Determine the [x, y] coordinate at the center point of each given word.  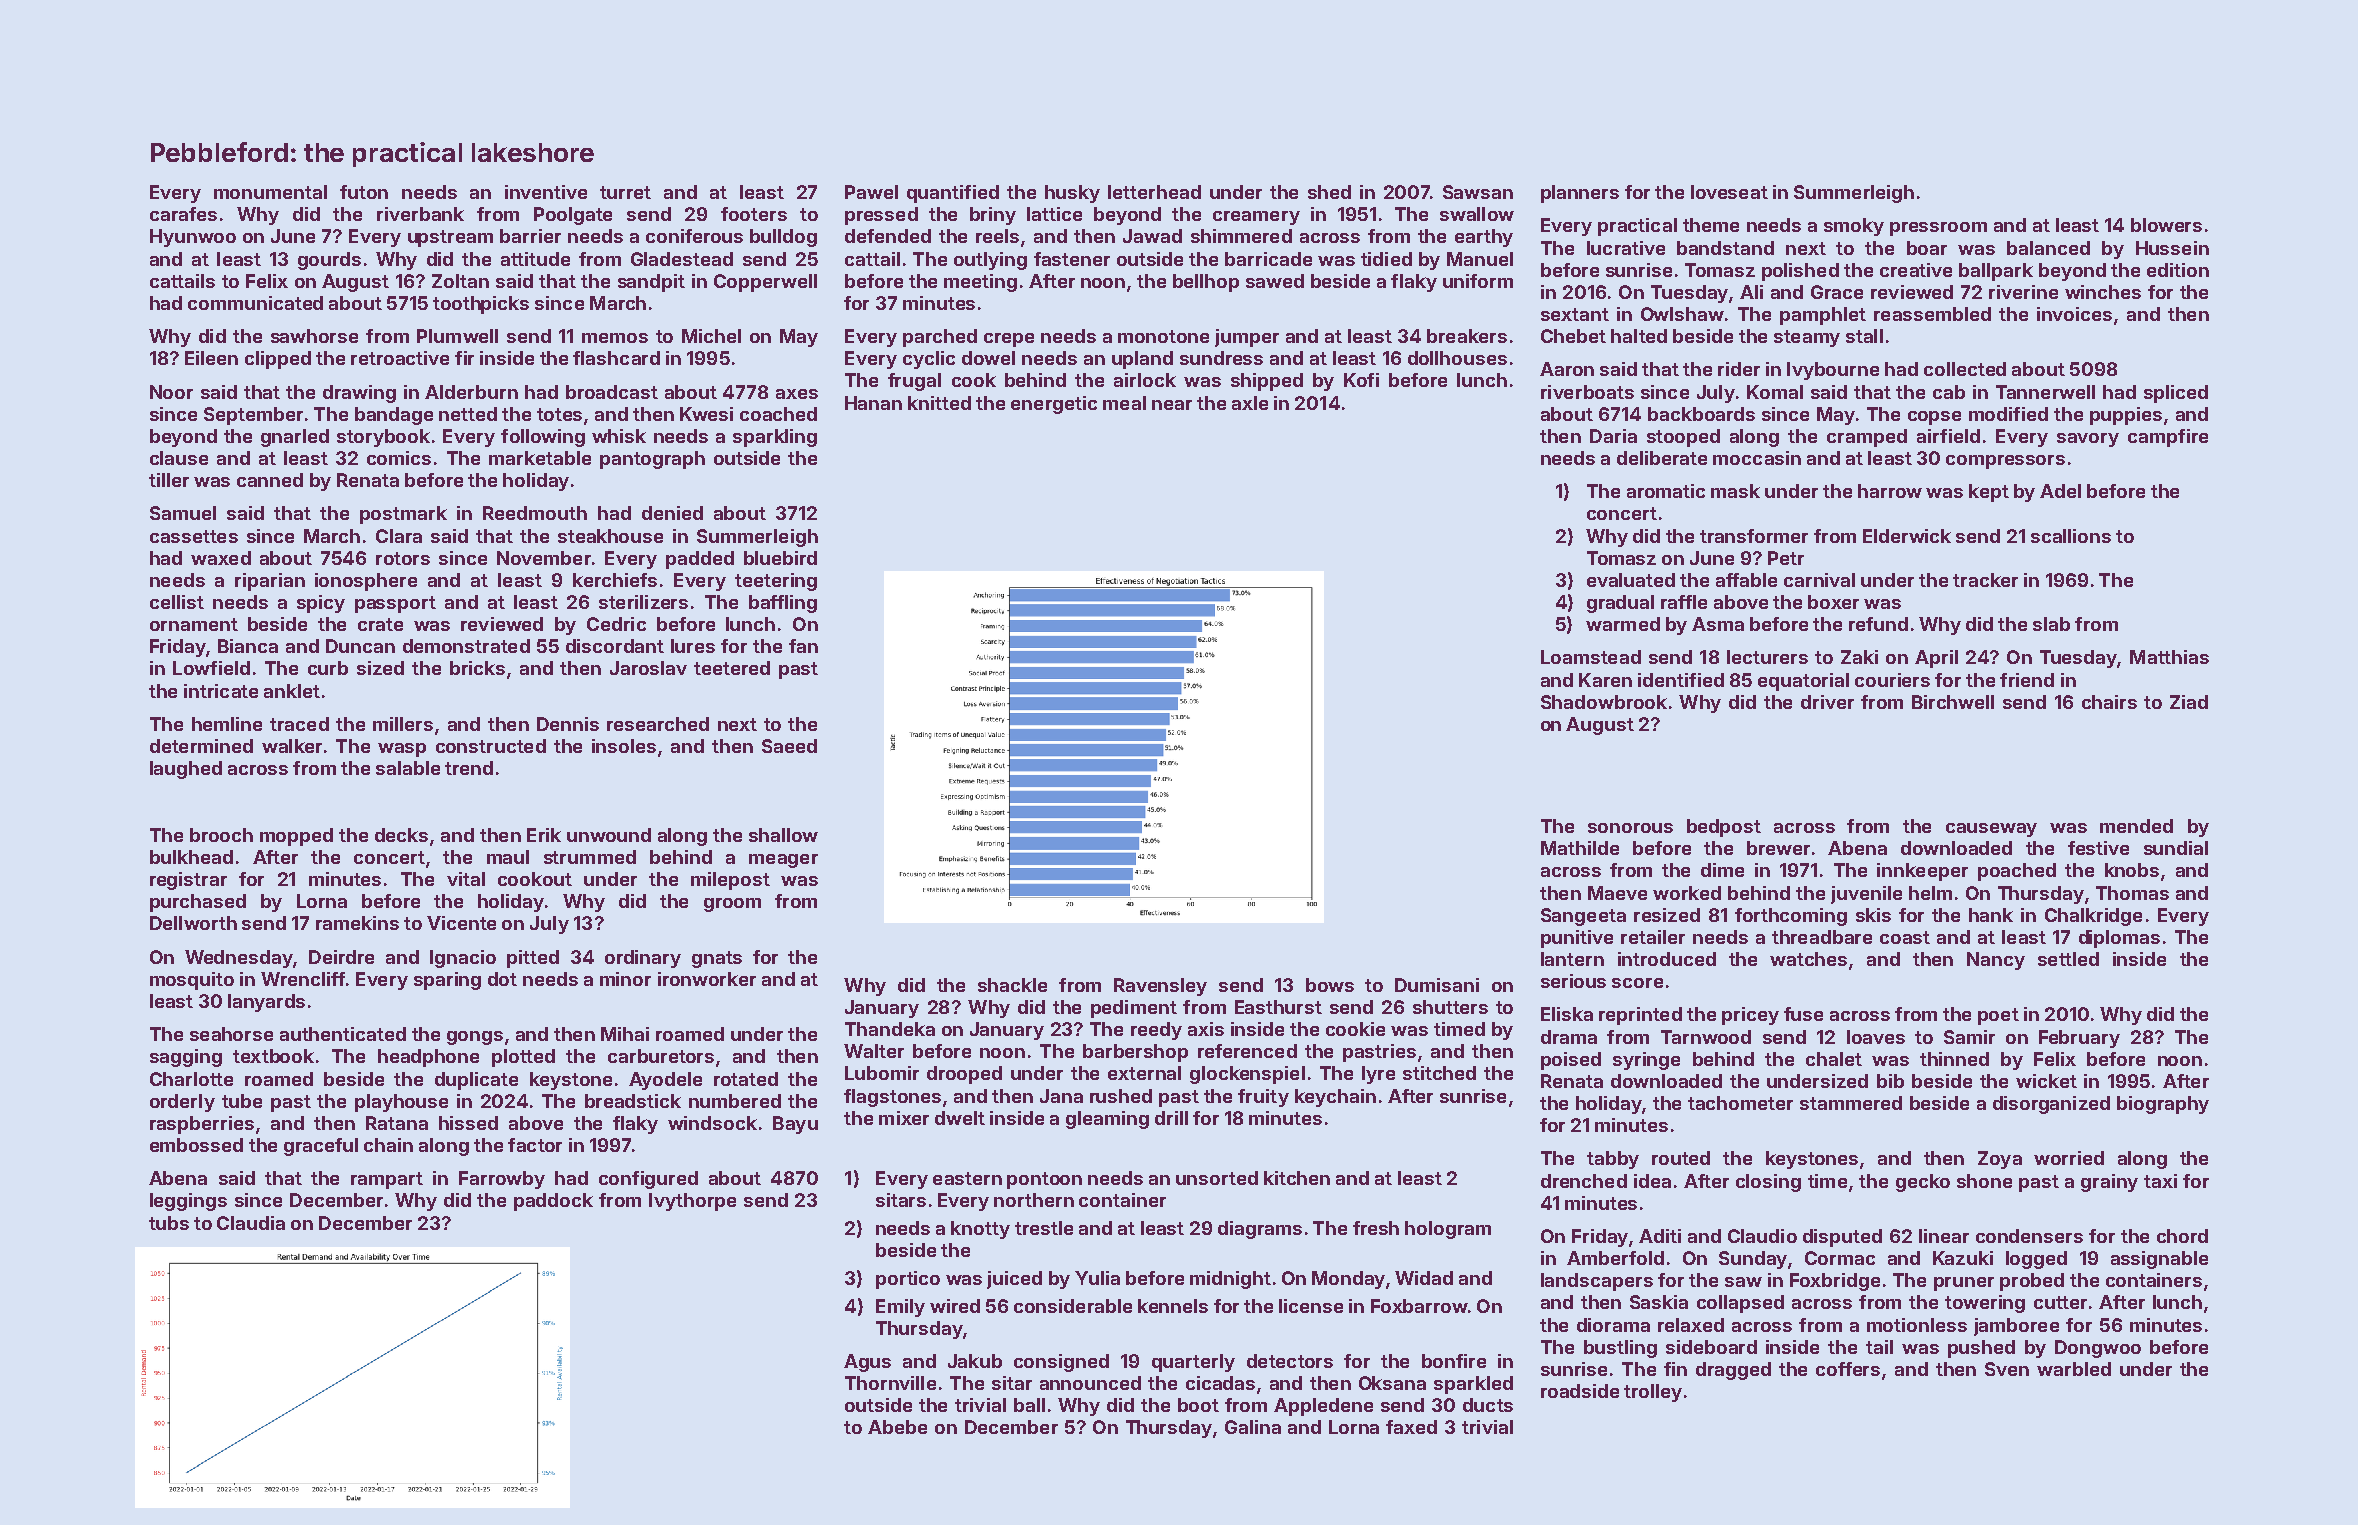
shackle [1012, 985]
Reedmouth [535, 513]
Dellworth [193, 923]
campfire [2168, 438]
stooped [1683, 438]
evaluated [1631, 580]
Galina [1253, 1427]
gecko [1923, 1183]
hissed [468, 1123]
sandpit [651, 283]
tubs [169, 1223]
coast [1905, 937]
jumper [1247, 338]
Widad [1424, 1278]
